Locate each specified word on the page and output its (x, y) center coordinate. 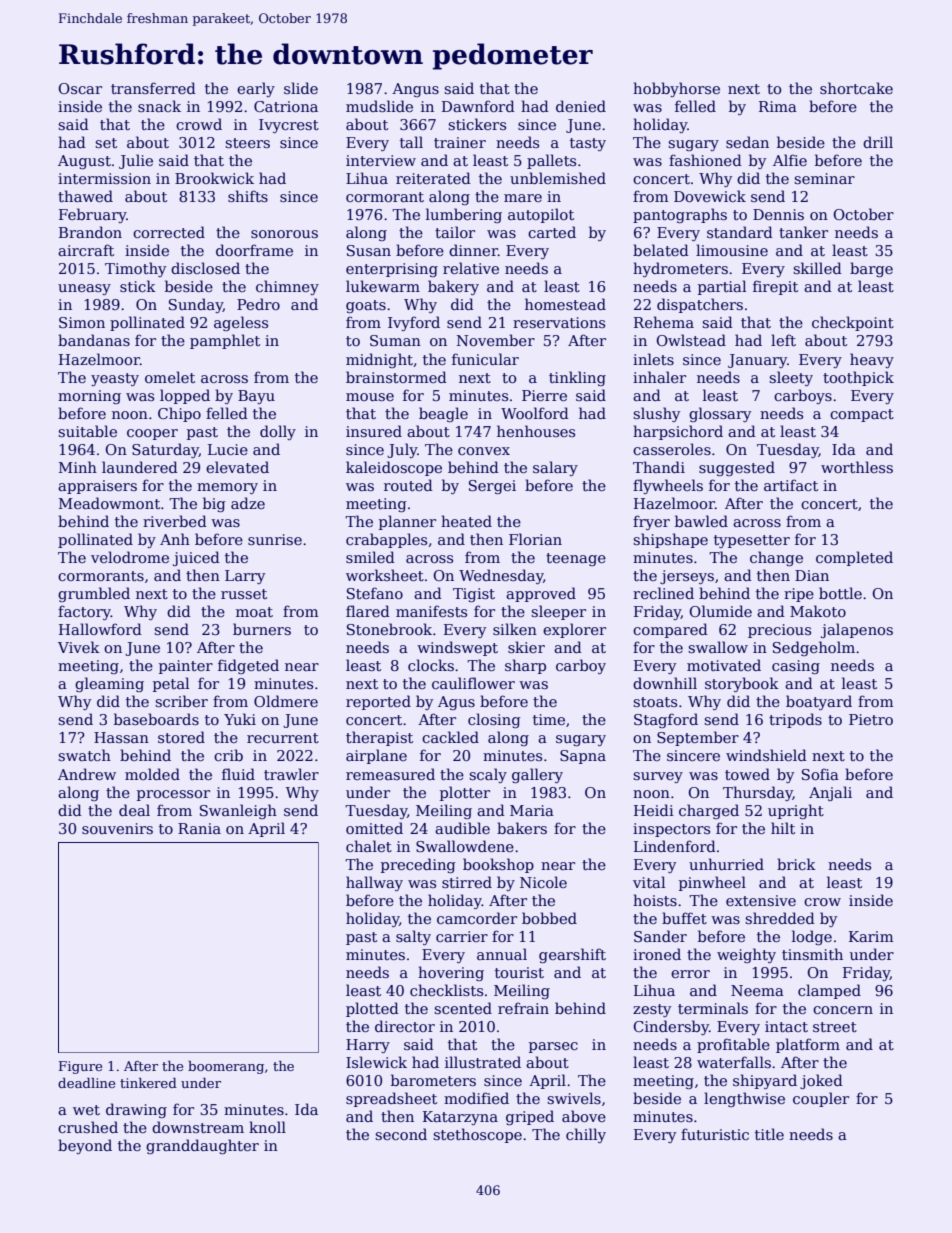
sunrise (275, 539)
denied (581, 106)
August (84, 162)
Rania (199, 828)
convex (484, 451)
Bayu (256, 397)
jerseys (687, 577)
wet (86, 1110)
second (401, 1134)
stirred (467, 882)
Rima (778, 106)
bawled (701, 521)
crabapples (386, 540)
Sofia (820, 774)
